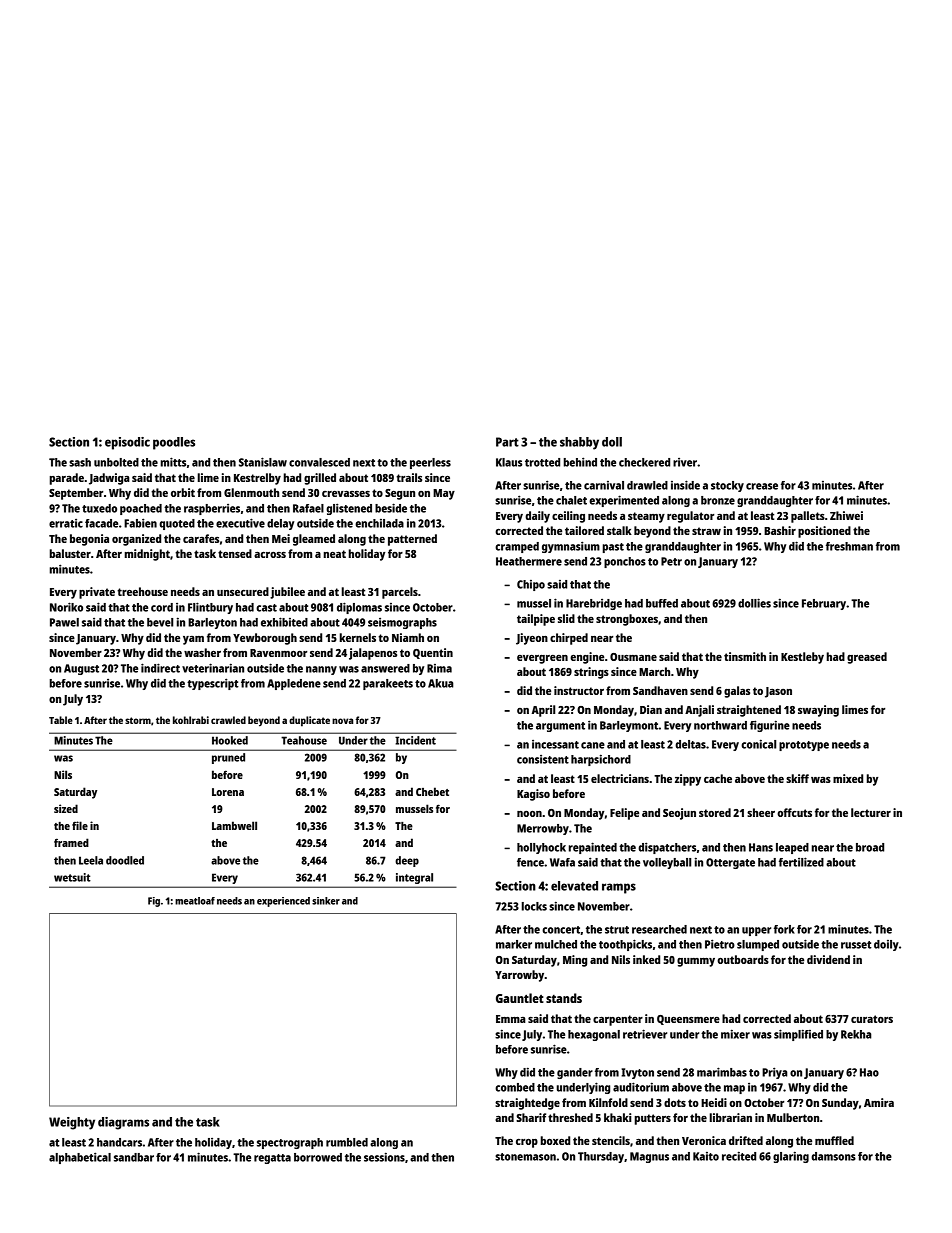  What do you see at coordinates (507, 442) in the image?
I see `Part` at bounding box center [507, 442].
